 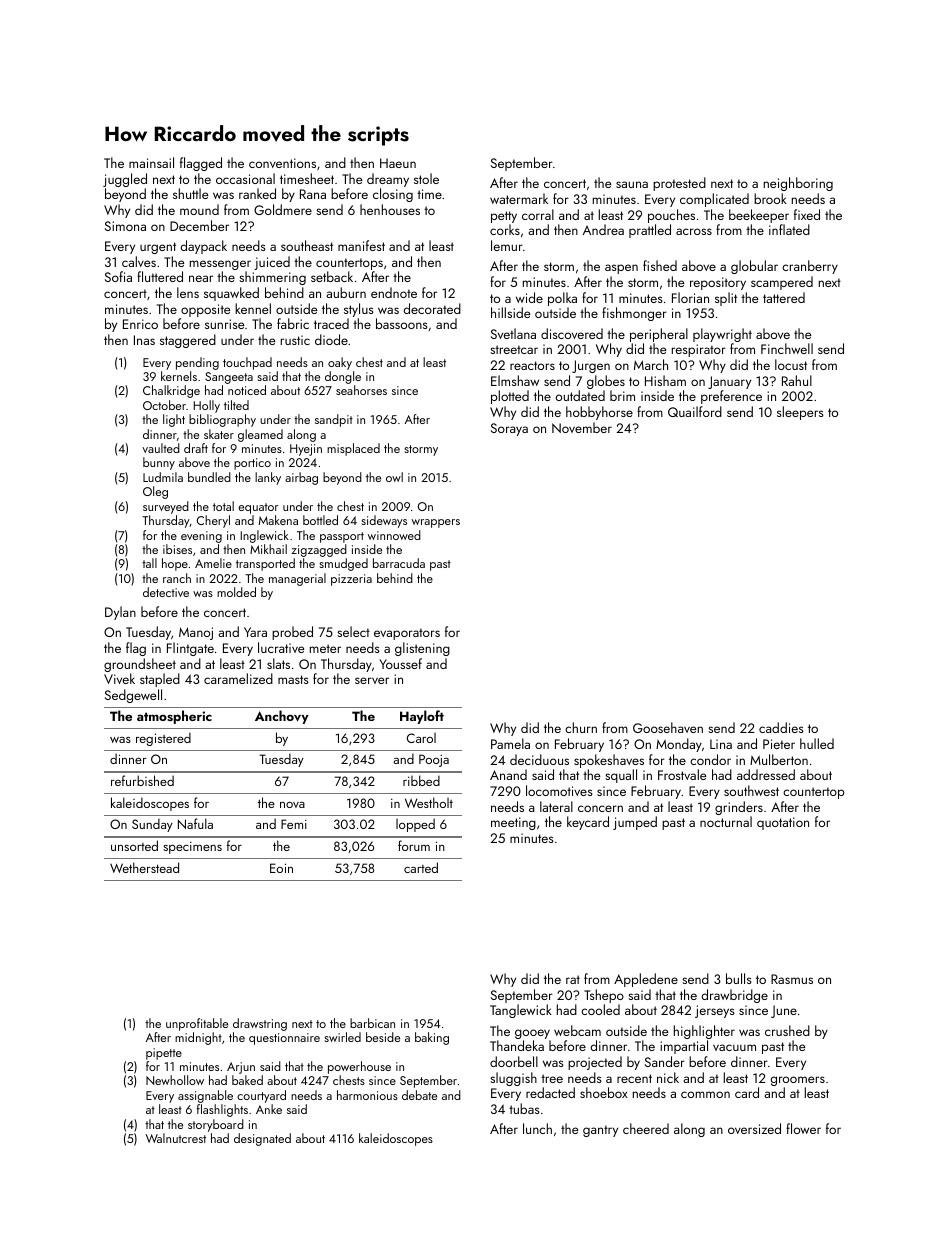 I want to click on Wetherstead, so click(x=144, y=867).
